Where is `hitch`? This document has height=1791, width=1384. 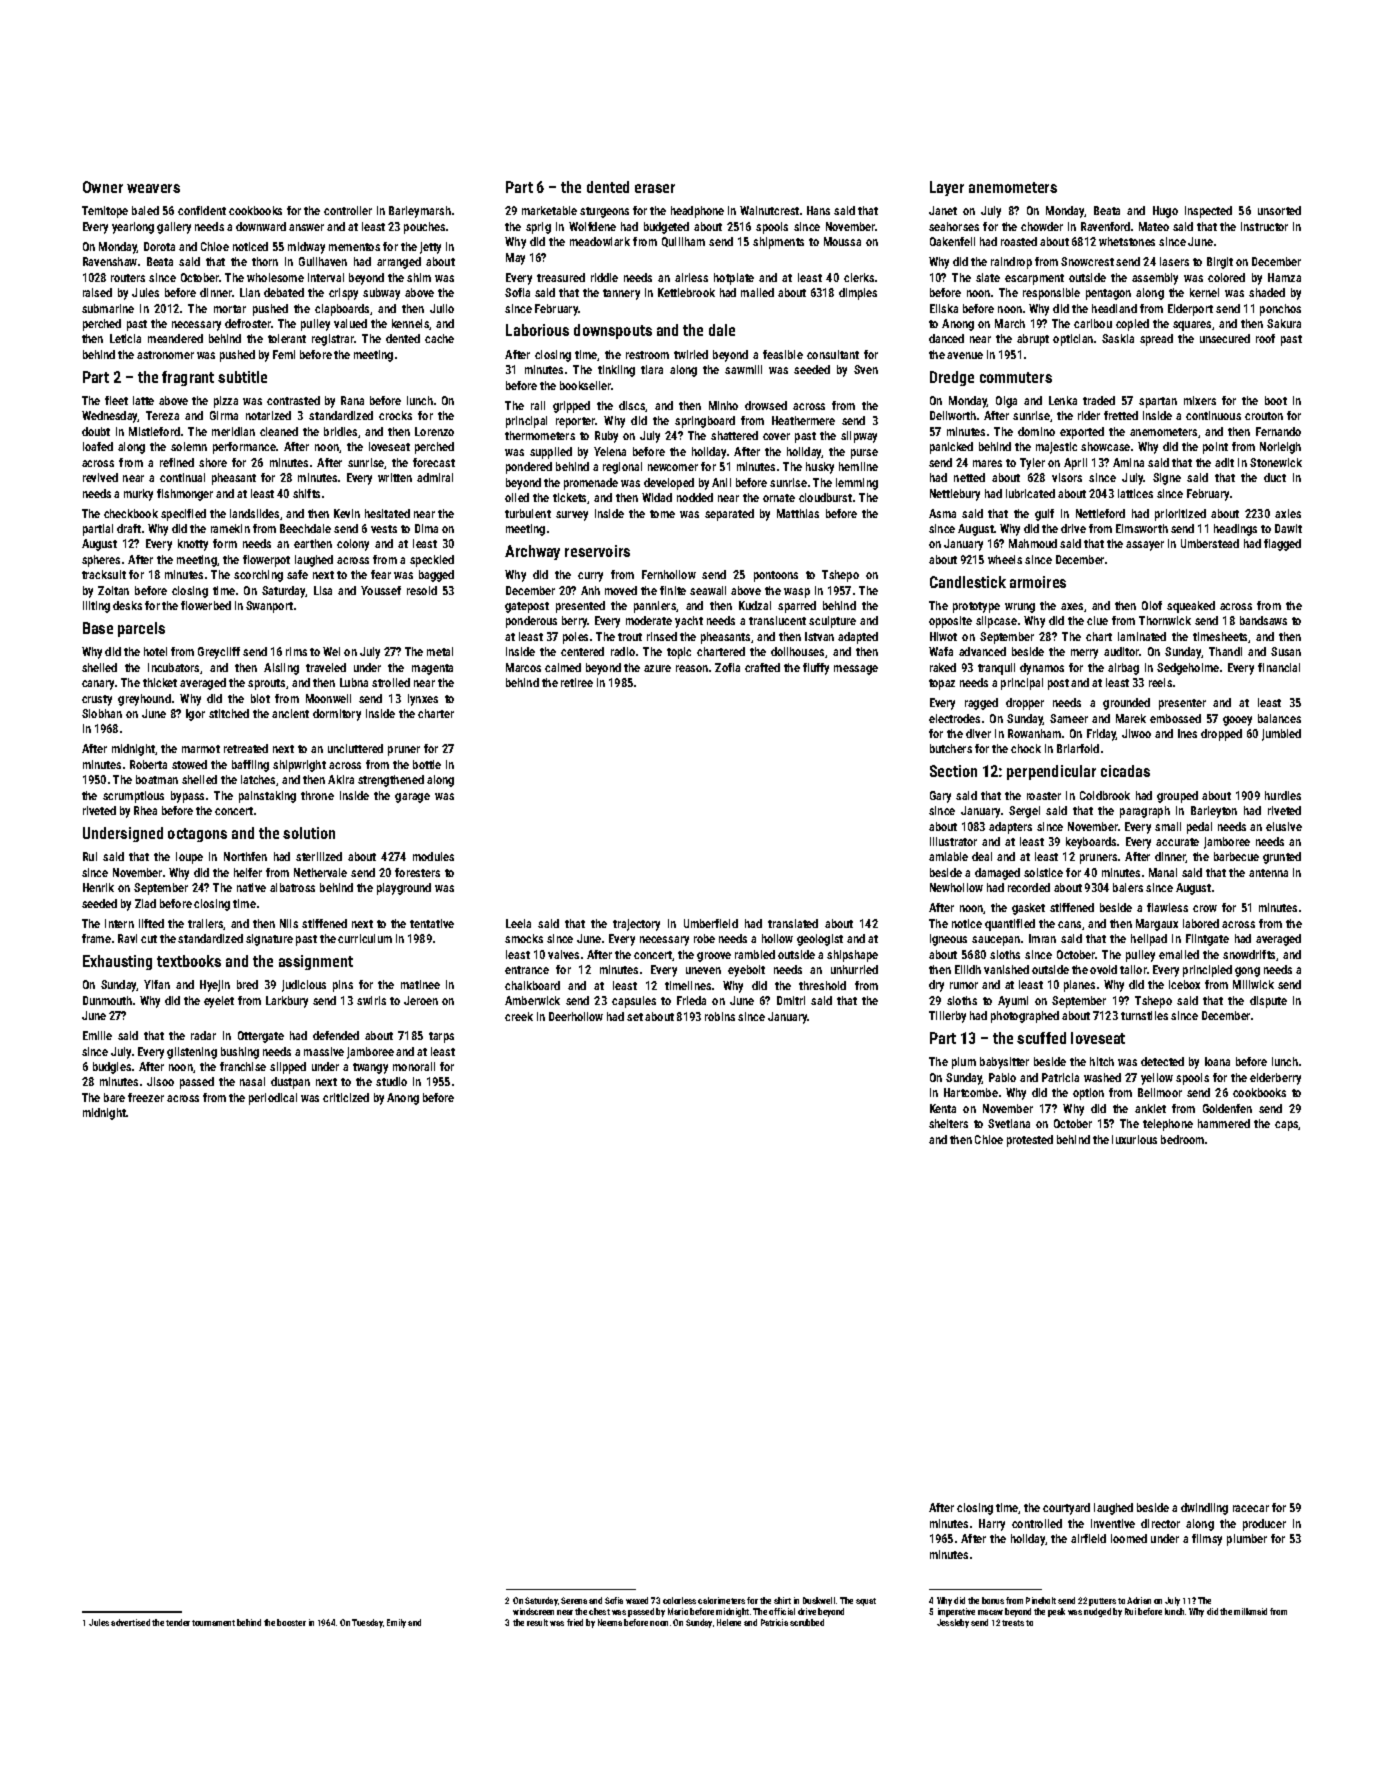
hitch is located at coordinates (1102, 1061).
